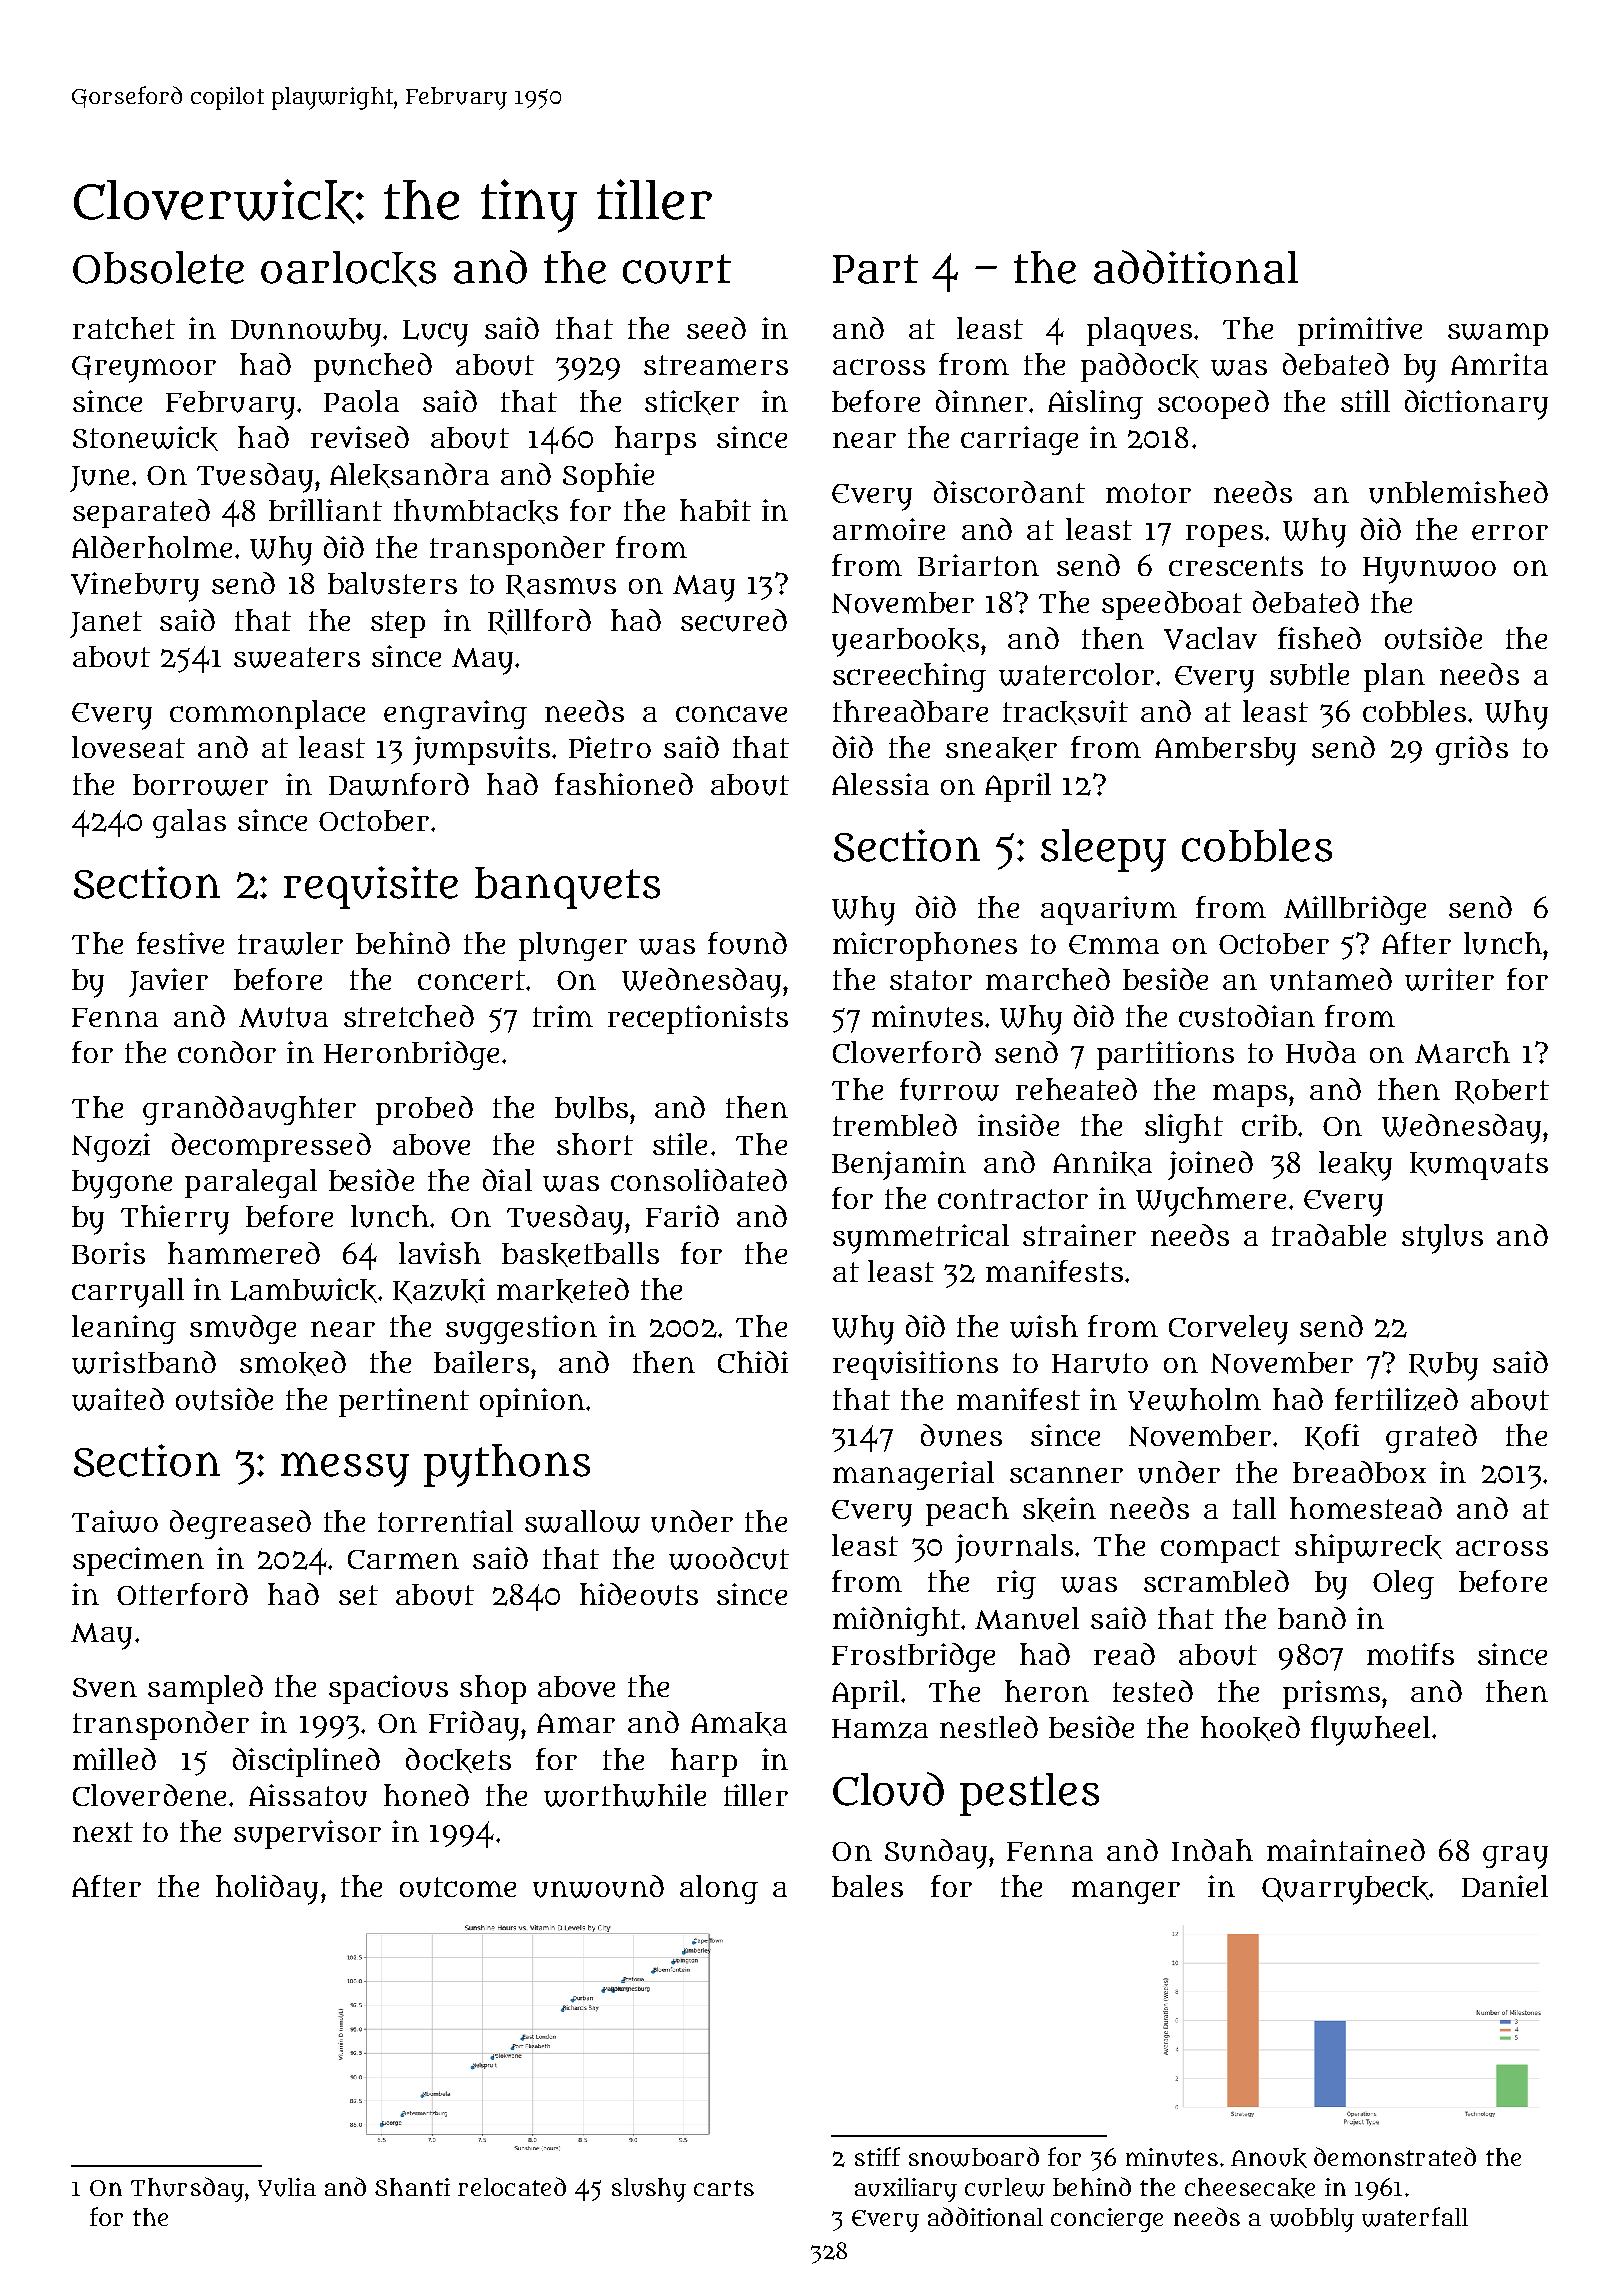 The height and width of the screenshot is (2292, 1620). What do you see at coordinates (724, 2188) in the screenshot?
I see `carts` at bounding box center [724, 2188].
